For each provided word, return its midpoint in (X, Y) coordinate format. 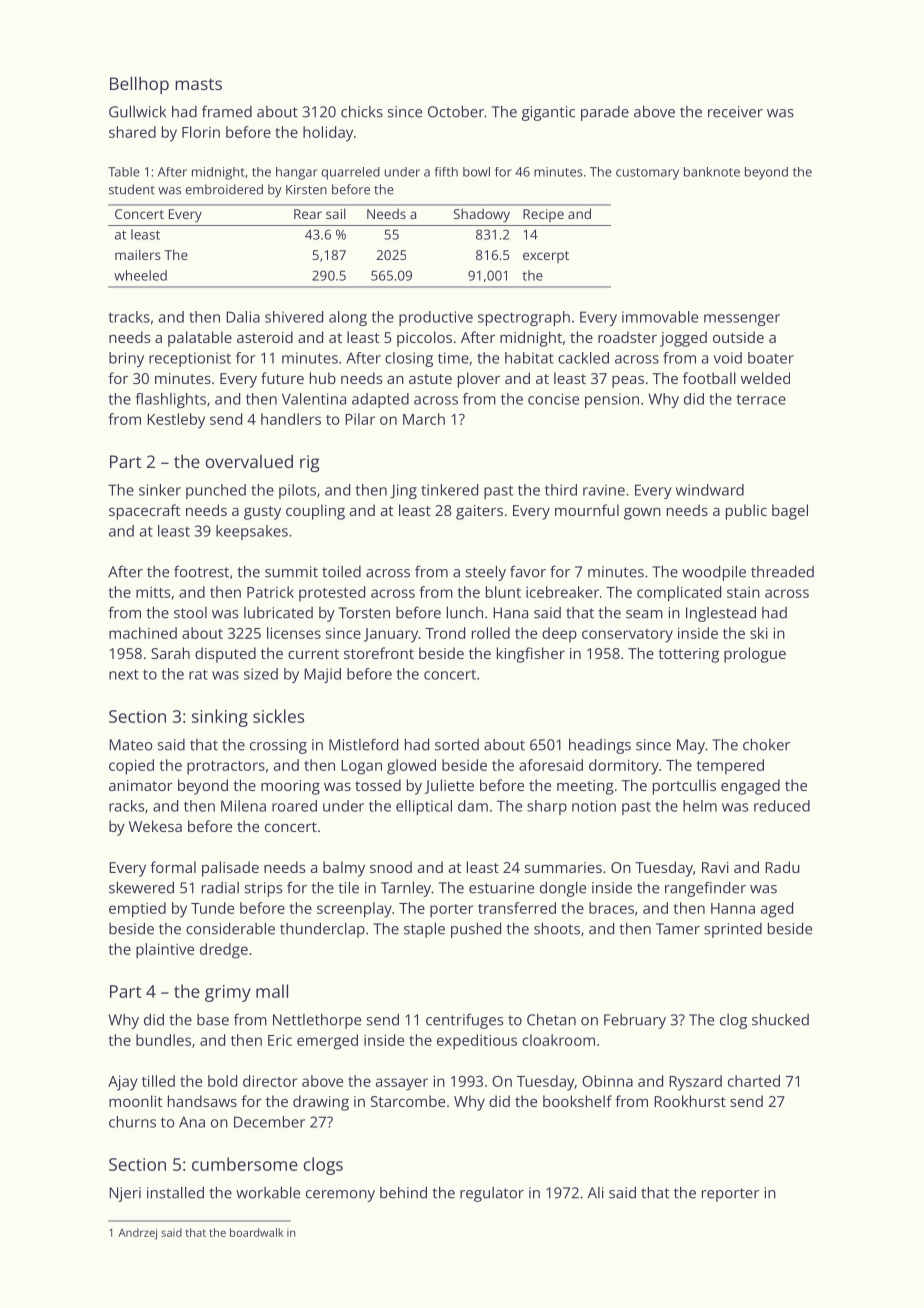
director (270, 1081)
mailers (138, 254)
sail (336, 213)
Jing (403, 491)
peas (628, 382)
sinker (160, 490)
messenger (742, 320)
